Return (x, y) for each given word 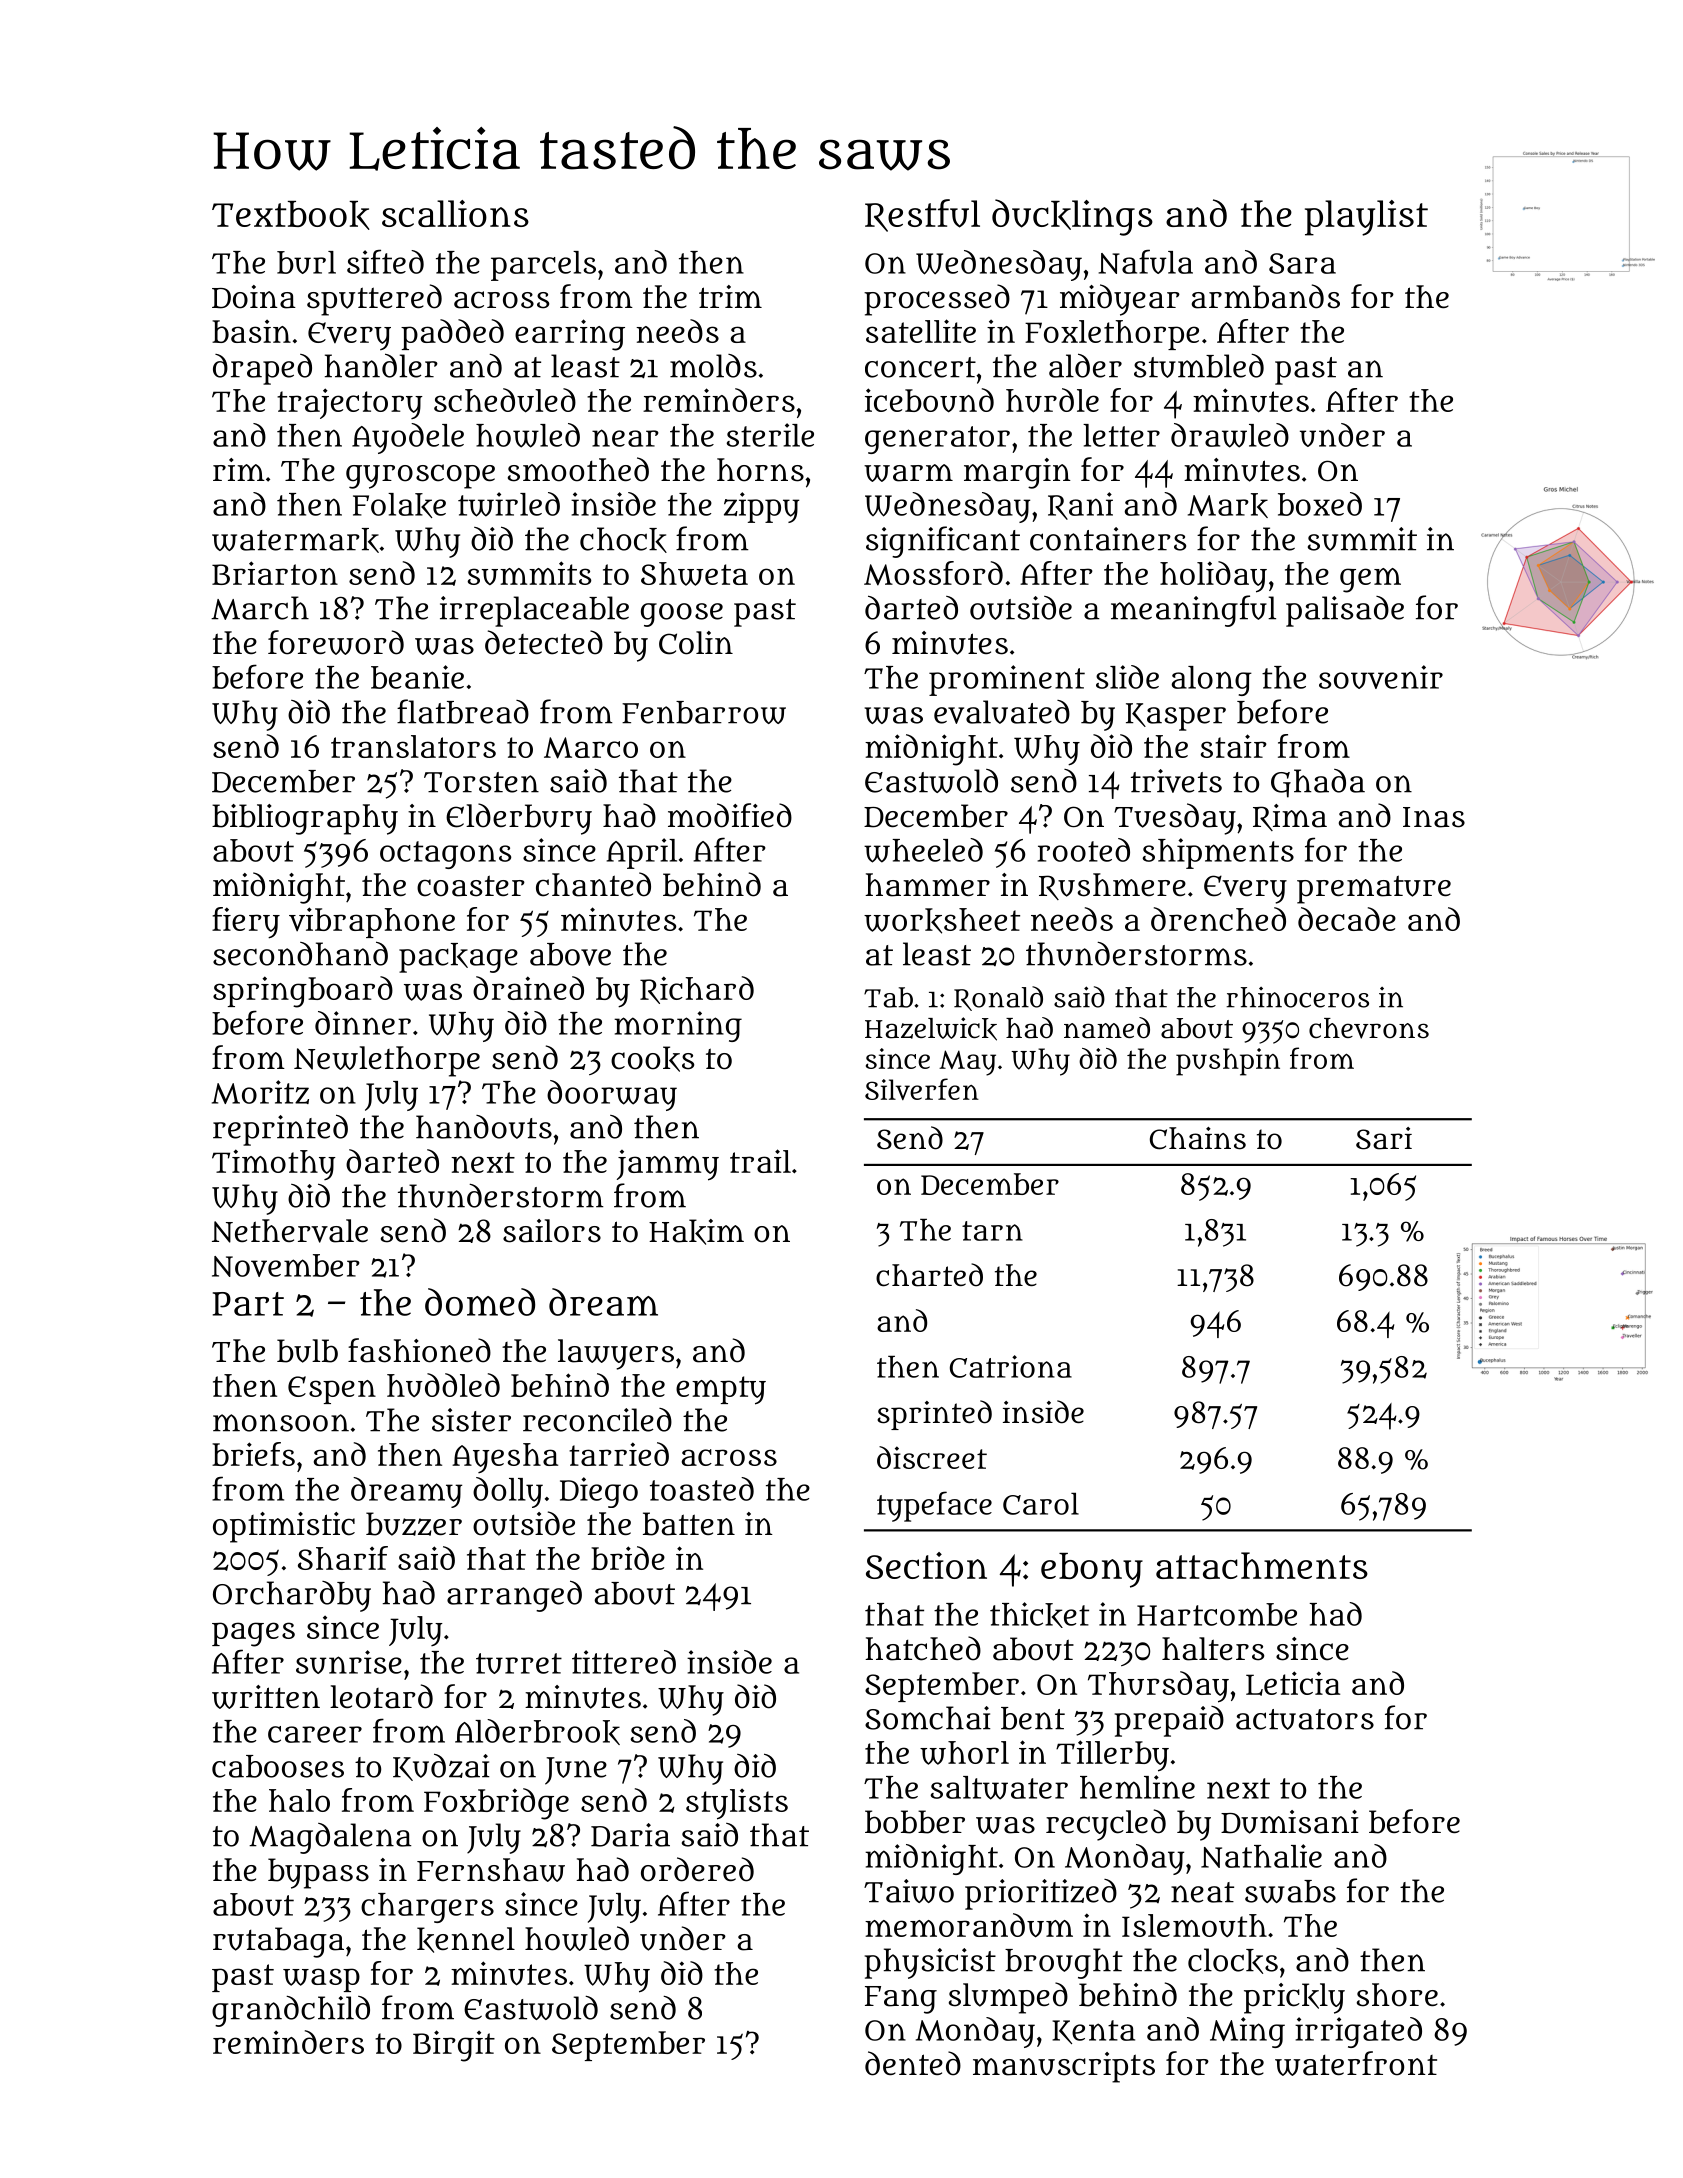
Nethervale (290, 1231)
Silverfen (922, 1089)
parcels (543, 266)
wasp (321, 1980)
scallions (455, 213)
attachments (1262, 1565)
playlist (1366, 218)
